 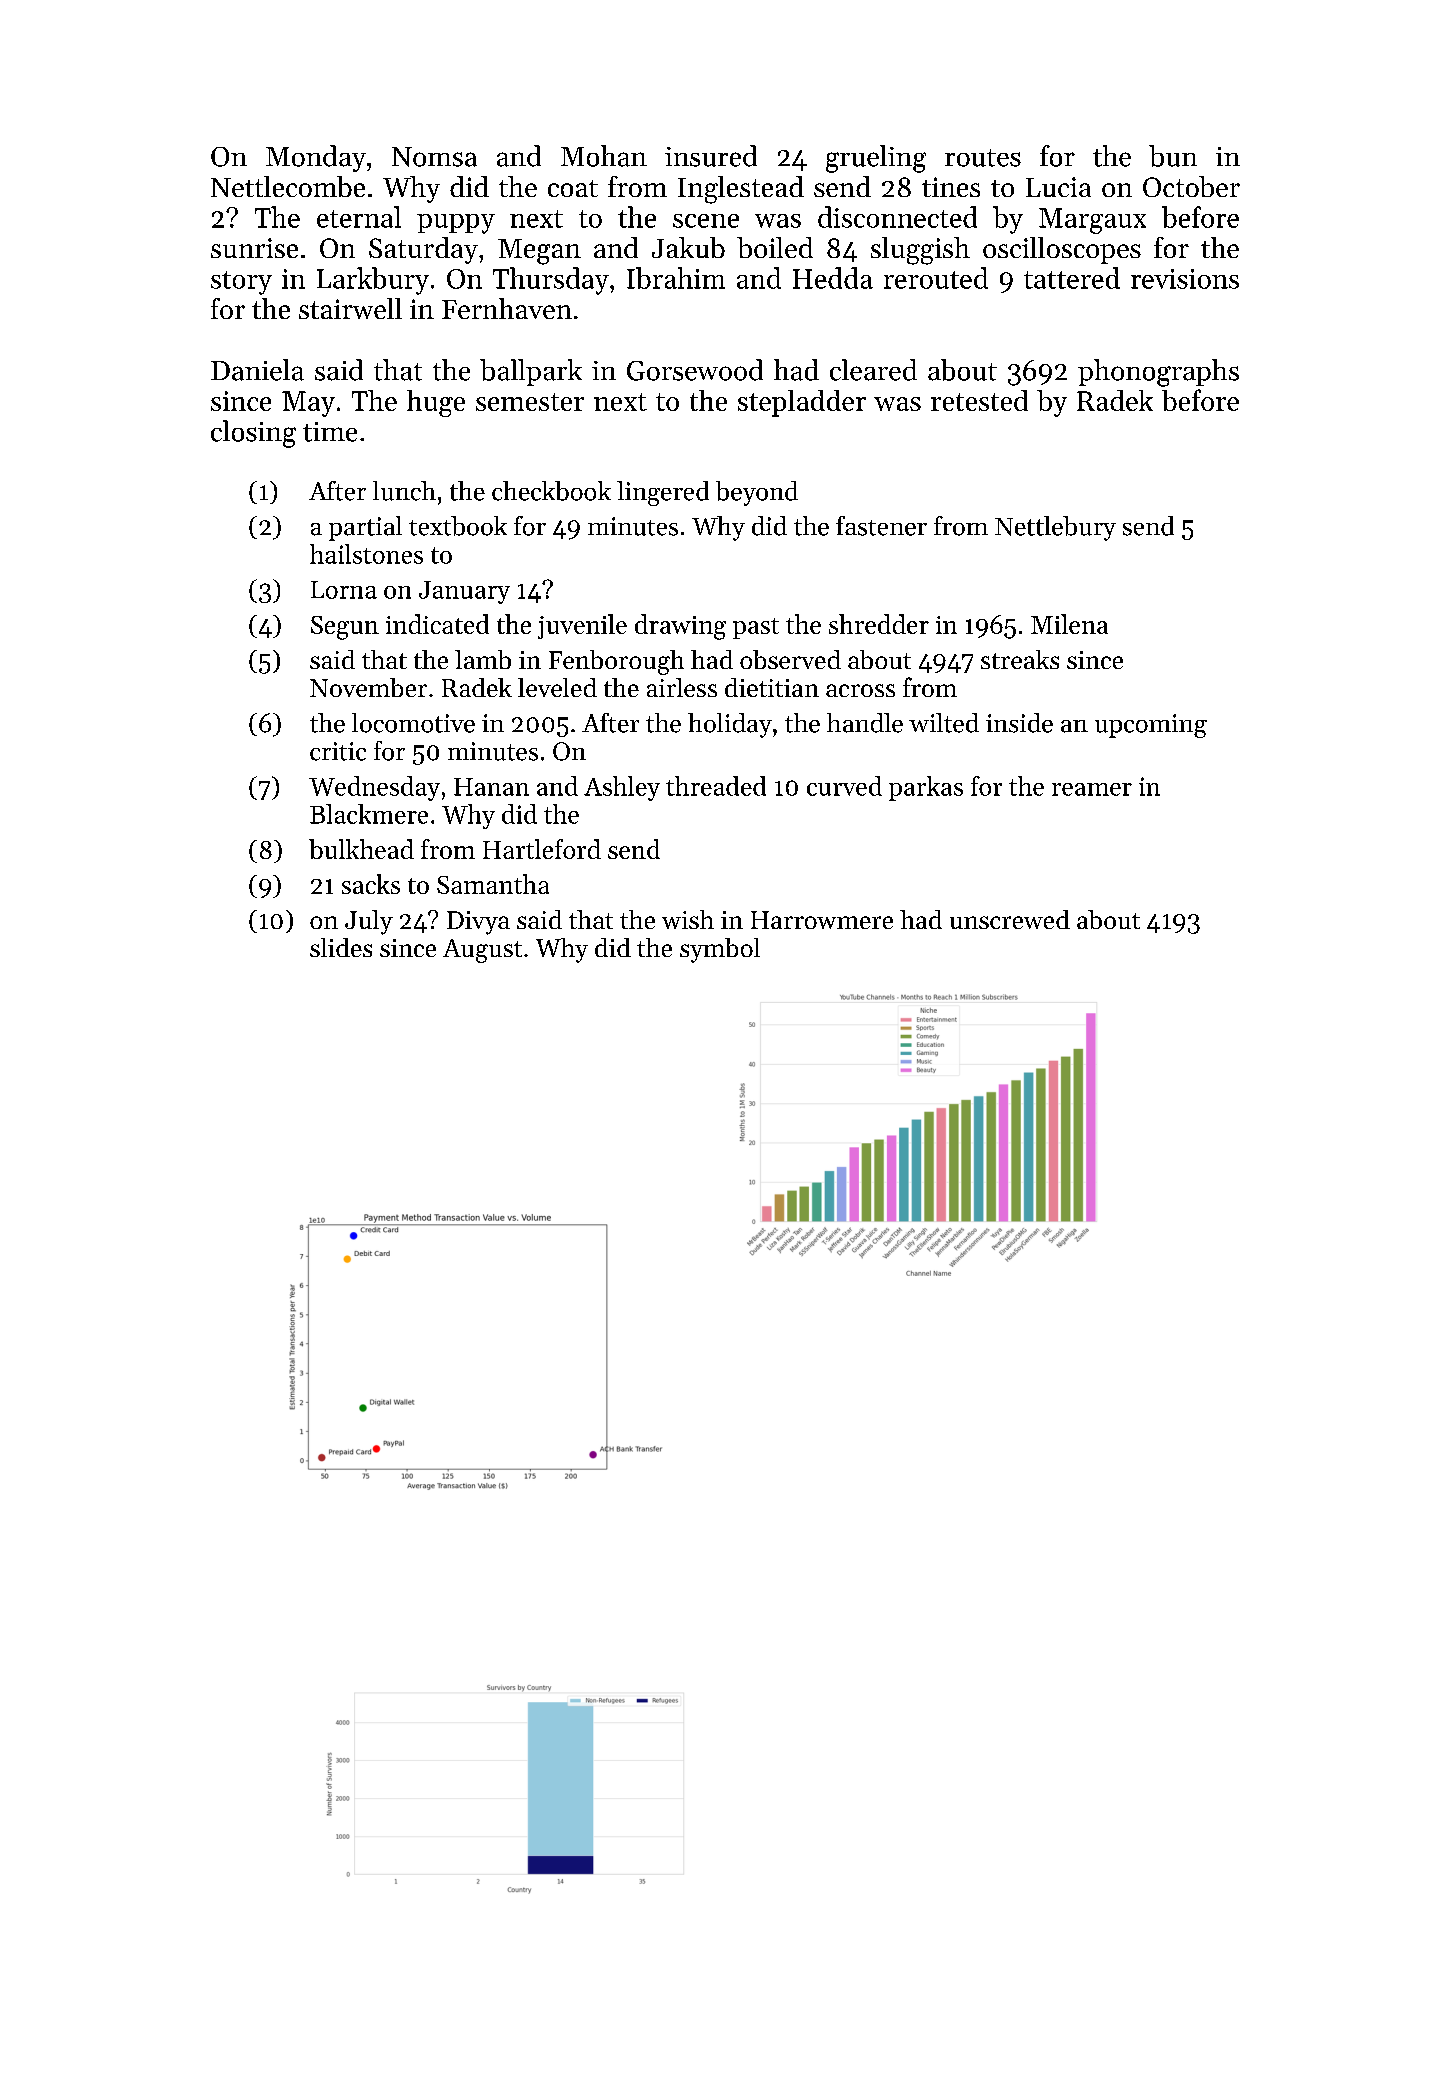 What do you see at coordinates (341, 947) in the page?
I see `slides` at bounding box center [341, 947].
